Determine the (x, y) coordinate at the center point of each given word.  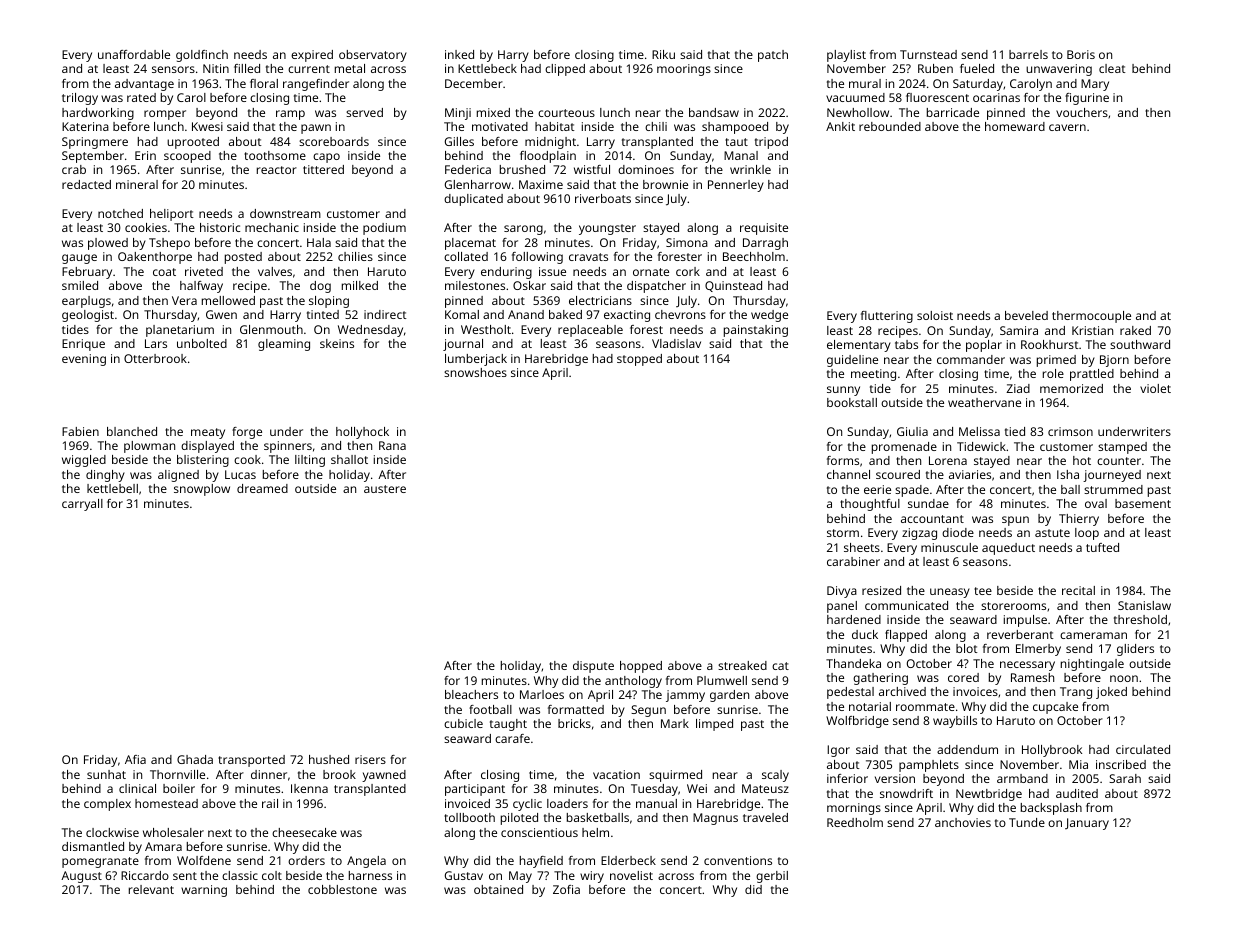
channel (848, 474)
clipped (565, 70)
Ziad (1018, 388)
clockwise (112, 832)
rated (141, 97)
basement (1143, 503)
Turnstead (928, 54)
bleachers (471, 694)
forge (247, 433)
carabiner (853, 561)
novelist (631, 875)
